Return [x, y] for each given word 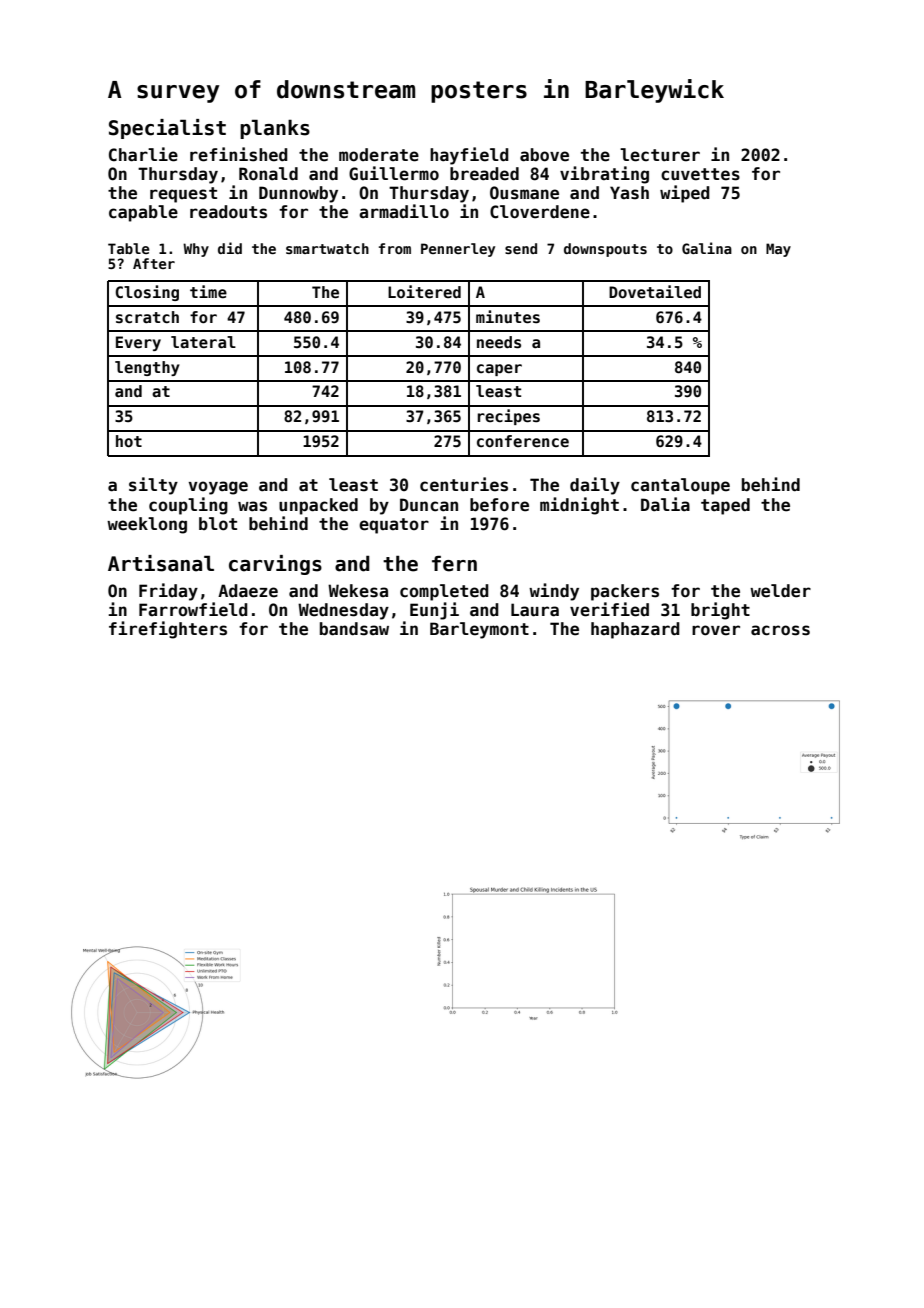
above [544, 155]
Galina [707, 248]
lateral [203, 342]
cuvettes [700, 174]
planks [275, 129]
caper [499, 370]
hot [129, 441]
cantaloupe [680, 486]
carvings [275, 565]
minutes [508, 317]
